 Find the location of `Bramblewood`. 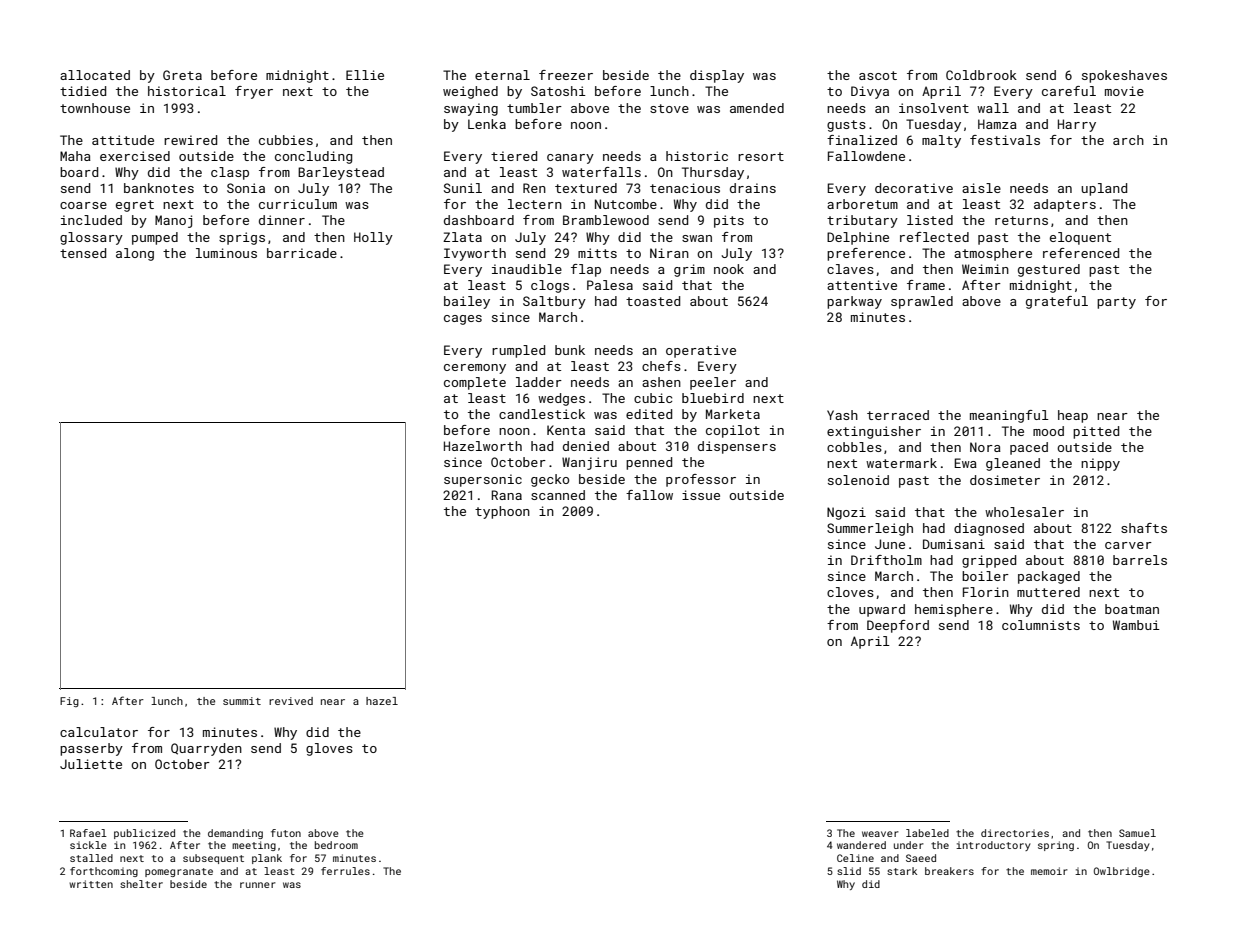

Bramblewood is located at coordinates (606, 220).
